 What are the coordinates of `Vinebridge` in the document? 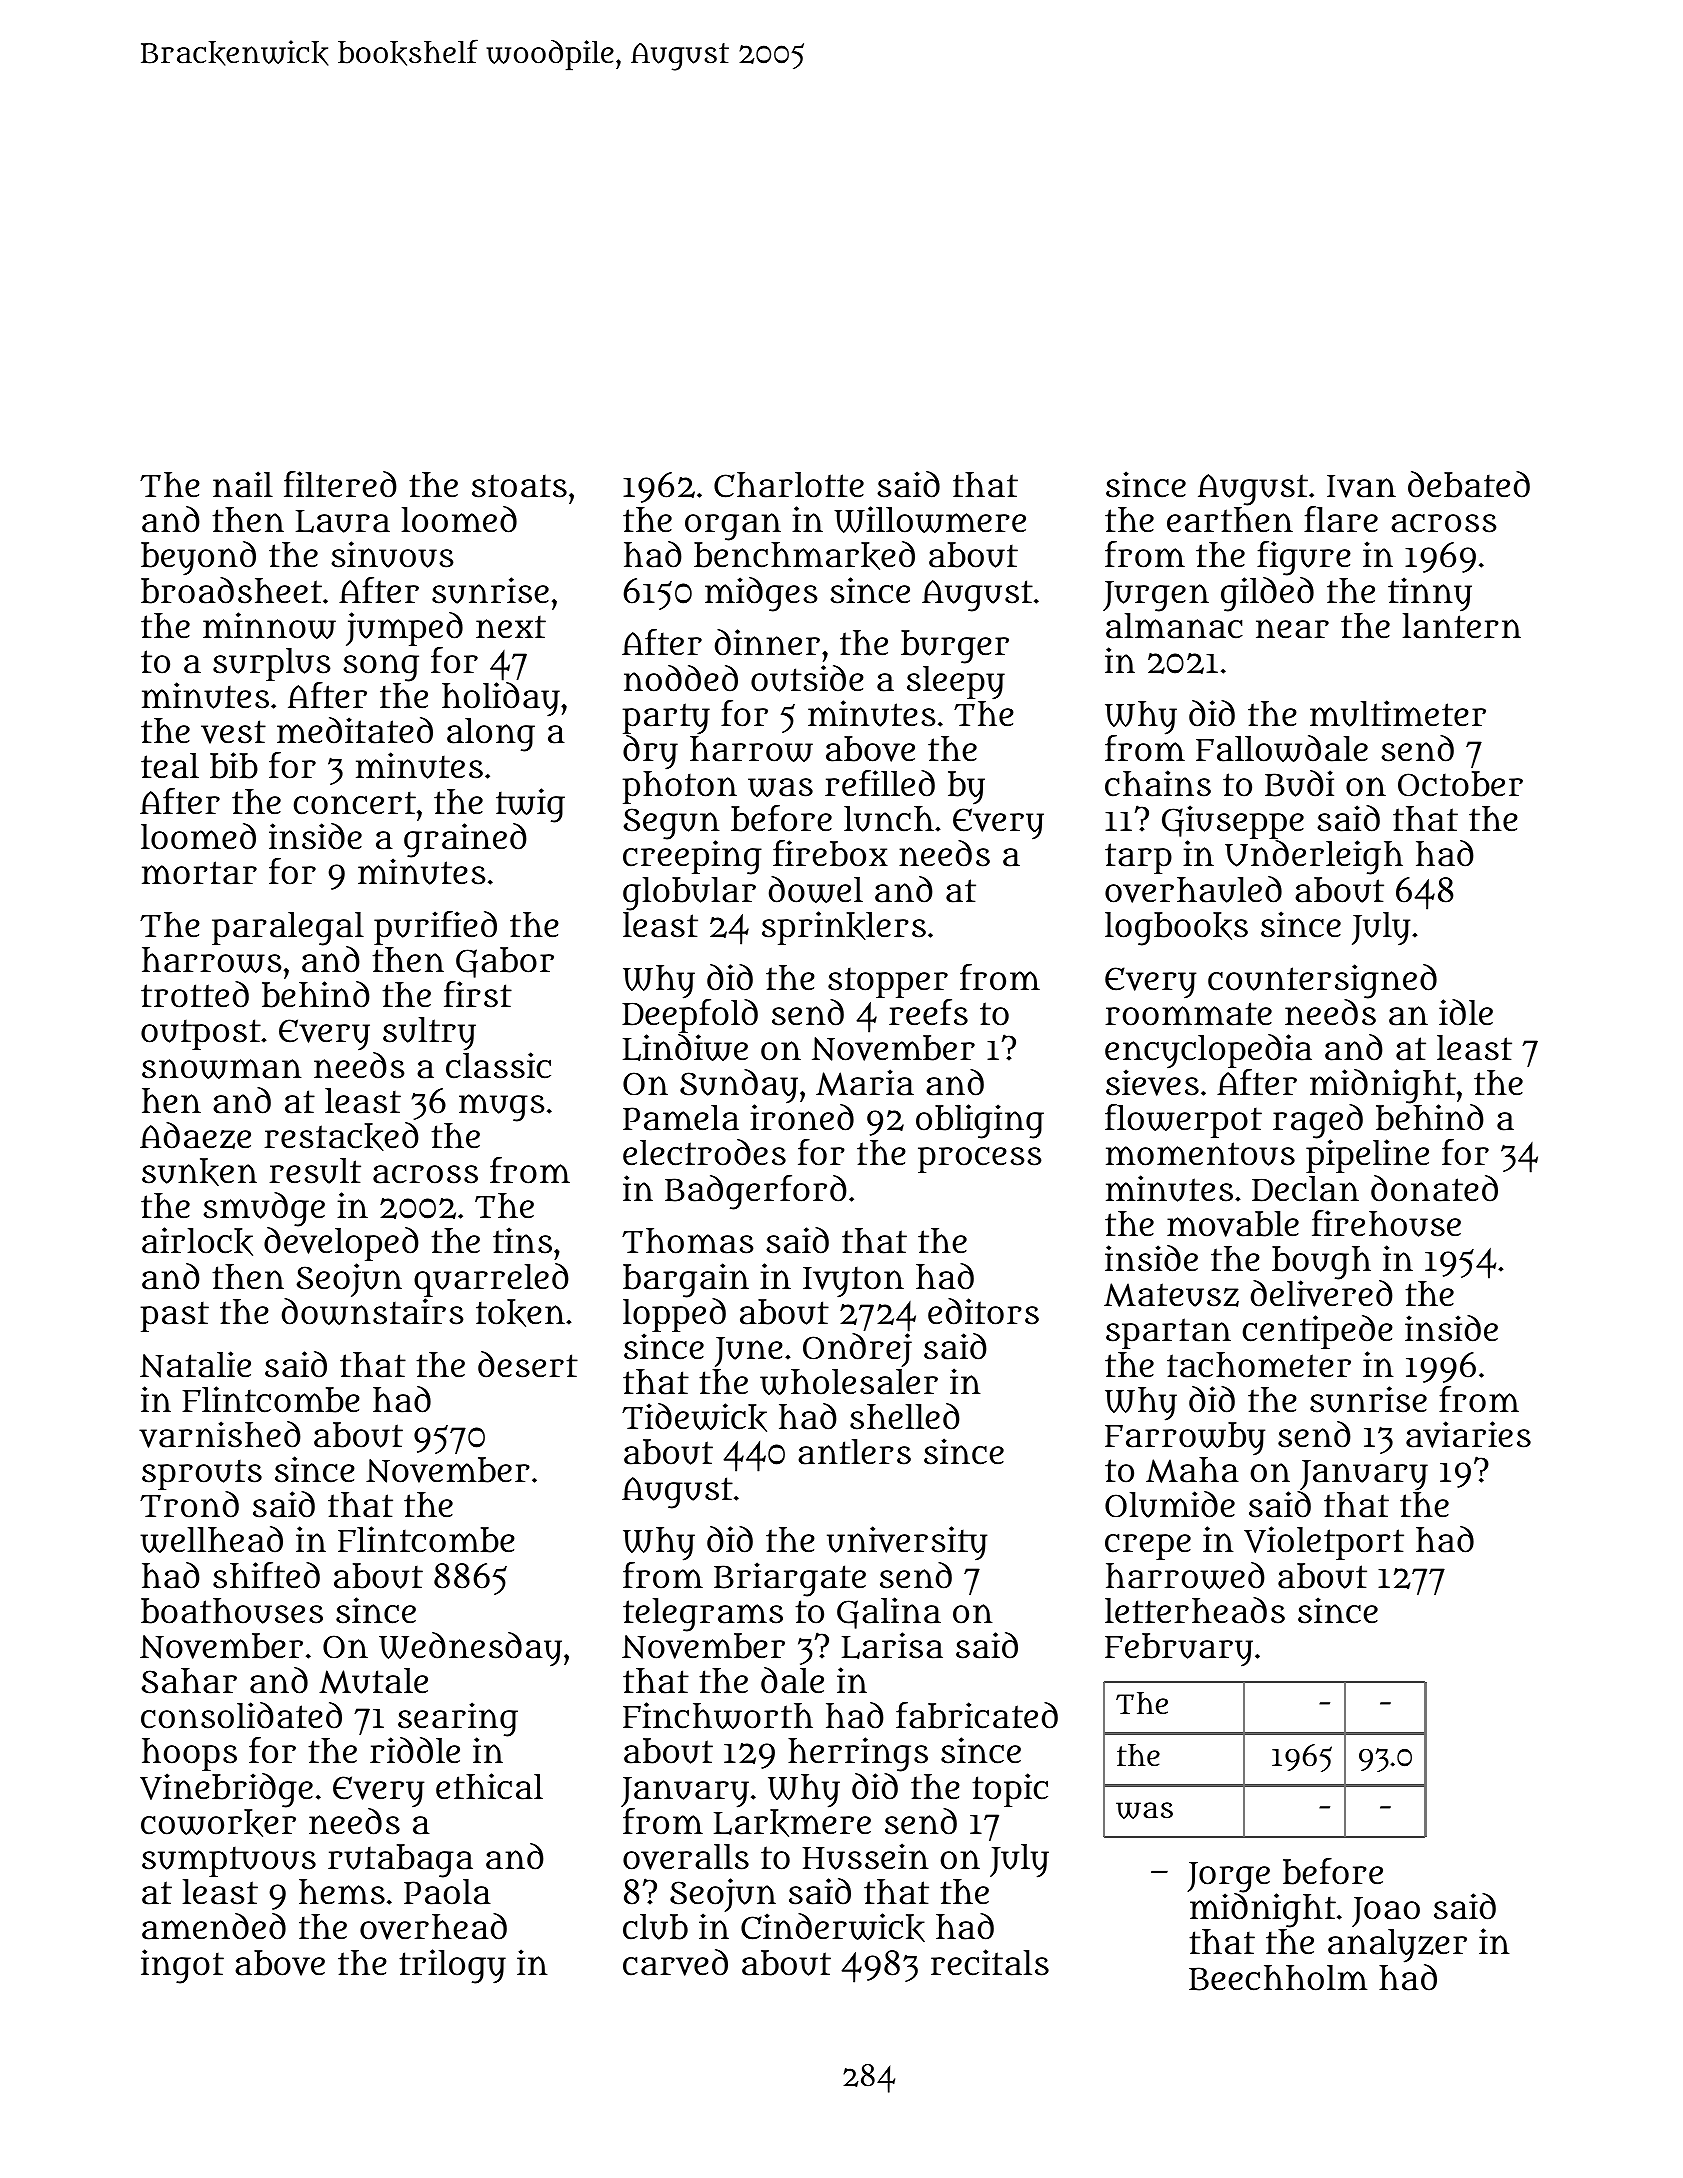 It's located at (226, 1790).
